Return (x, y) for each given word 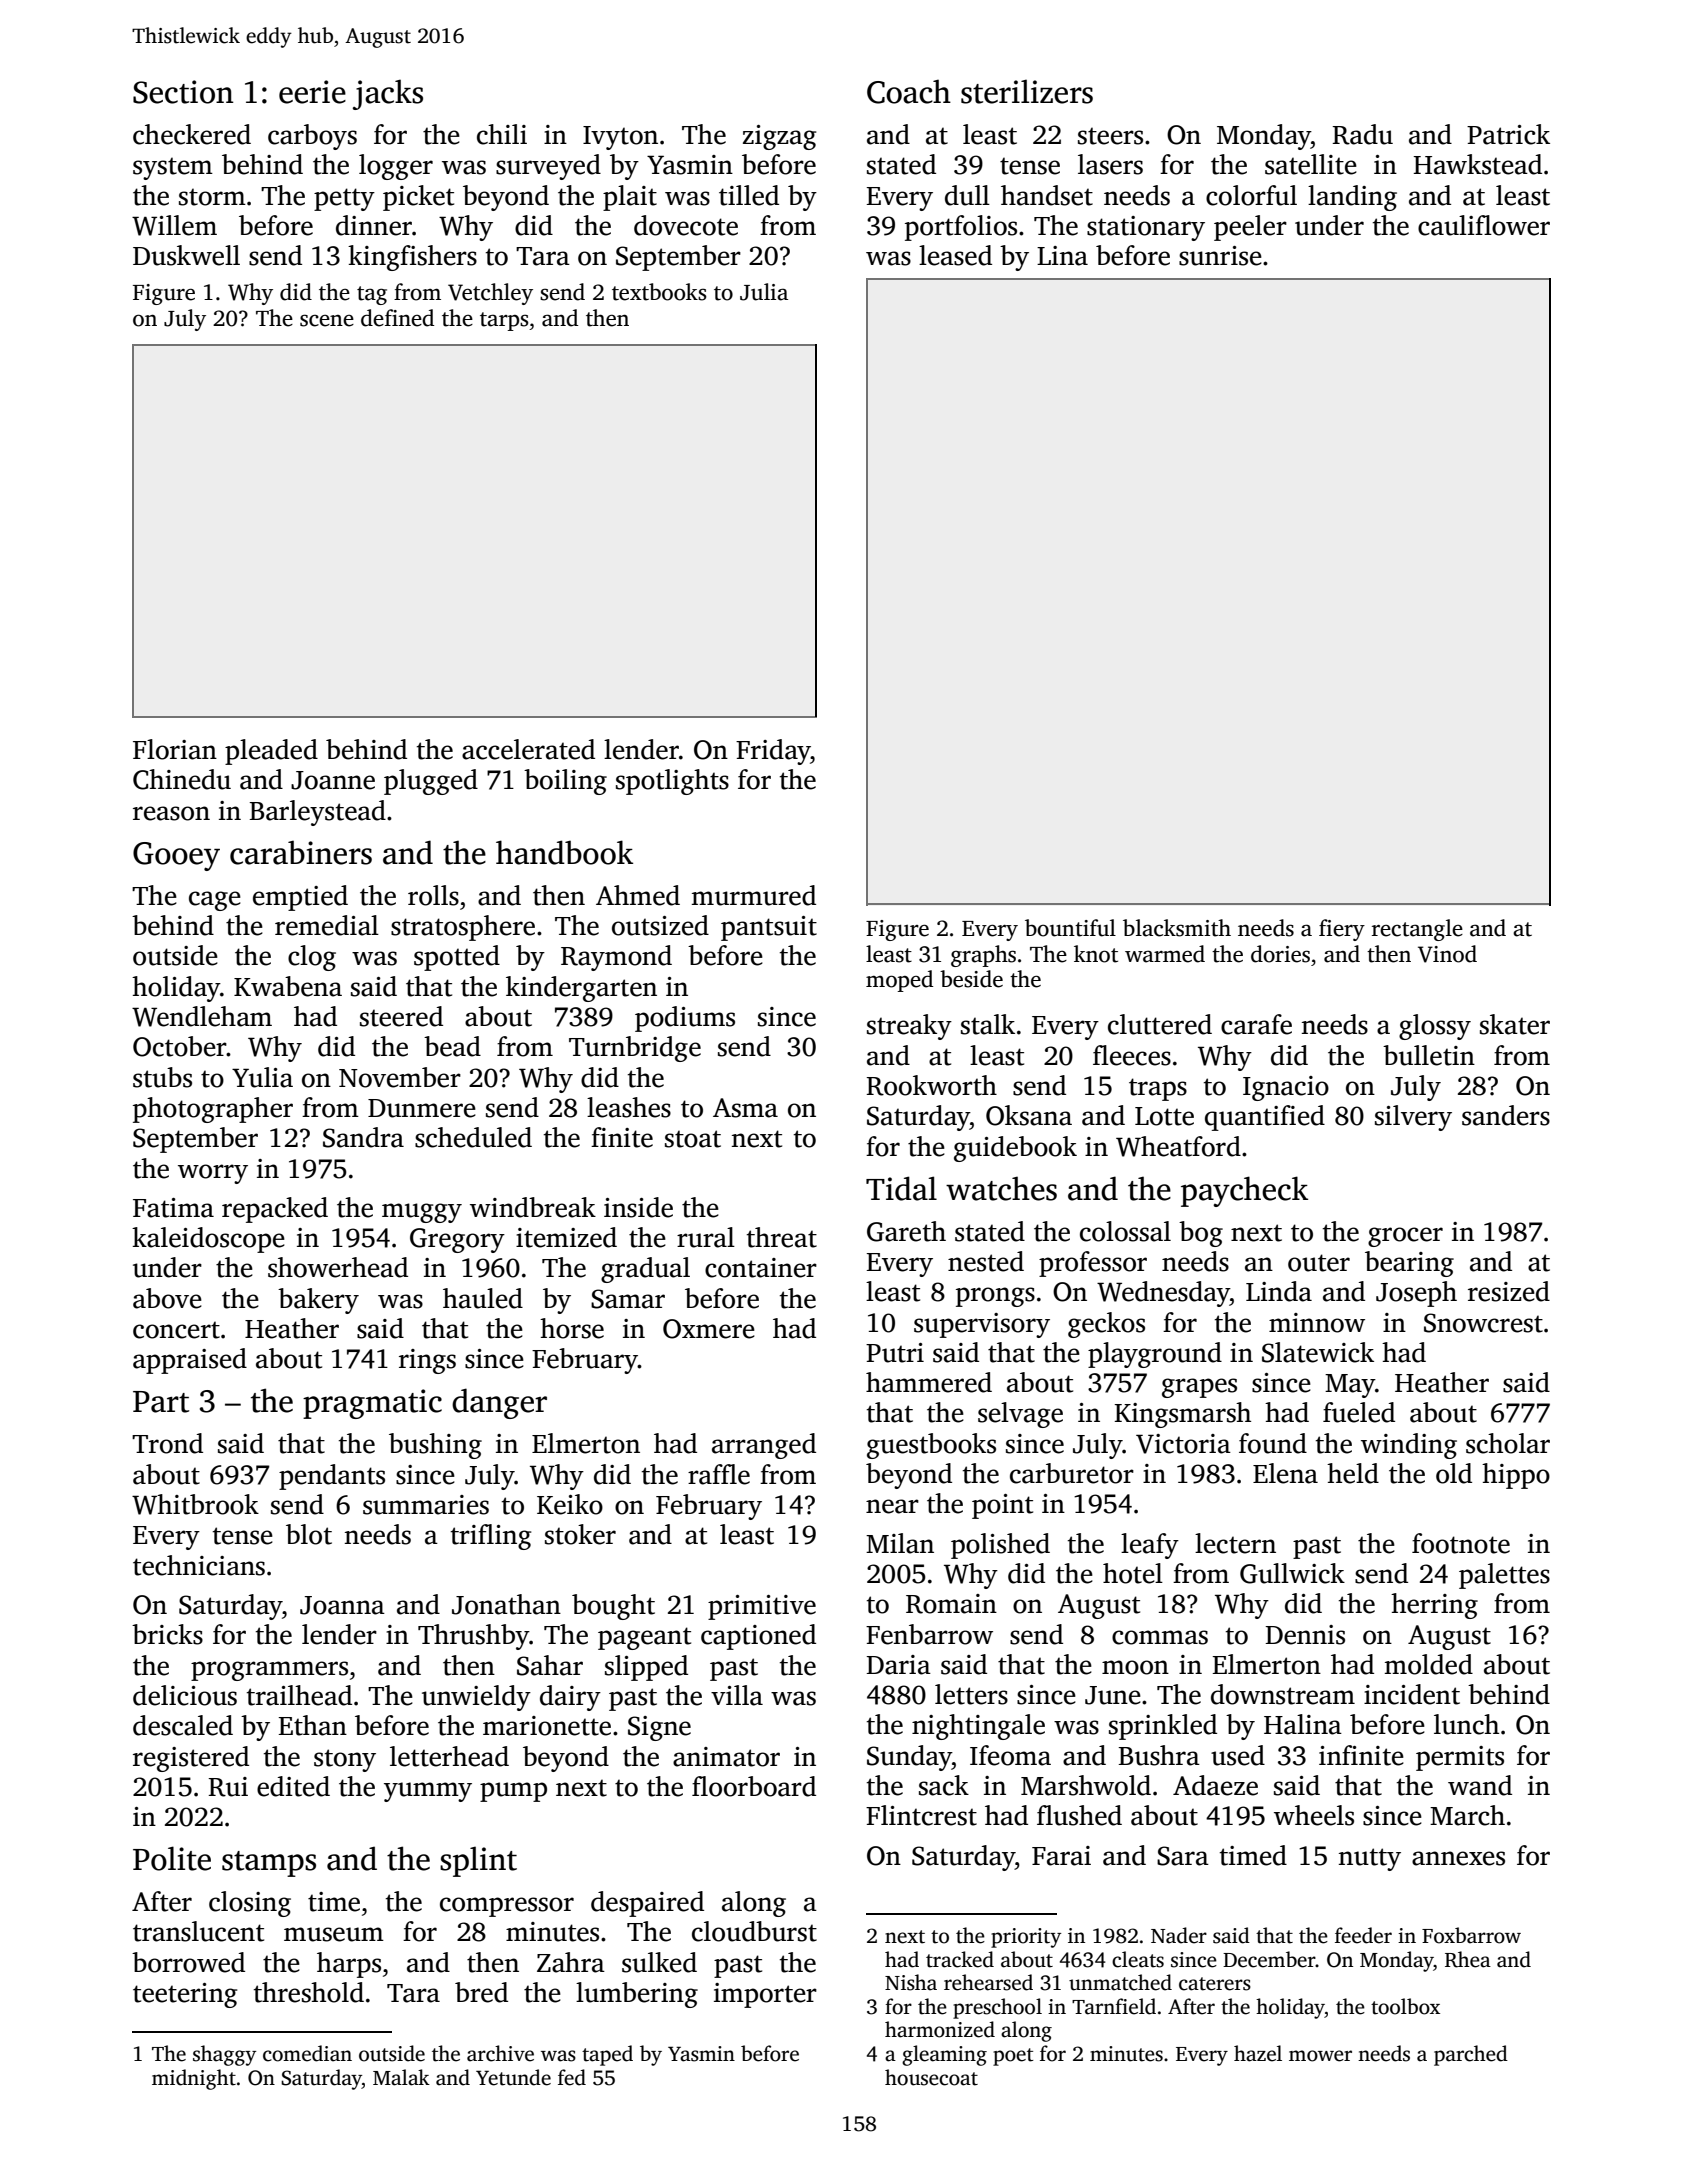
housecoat (931, 2077)
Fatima (173, 1208)
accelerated (528, 749)
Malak (401, 2077)
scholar (1508, 1443)
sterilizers (1027, 91)
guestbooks (931, 1446)
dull (967, 195)
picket (418, 198)
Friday (773, 752)
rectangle (1417, 930)
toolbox (1405, 2006)
